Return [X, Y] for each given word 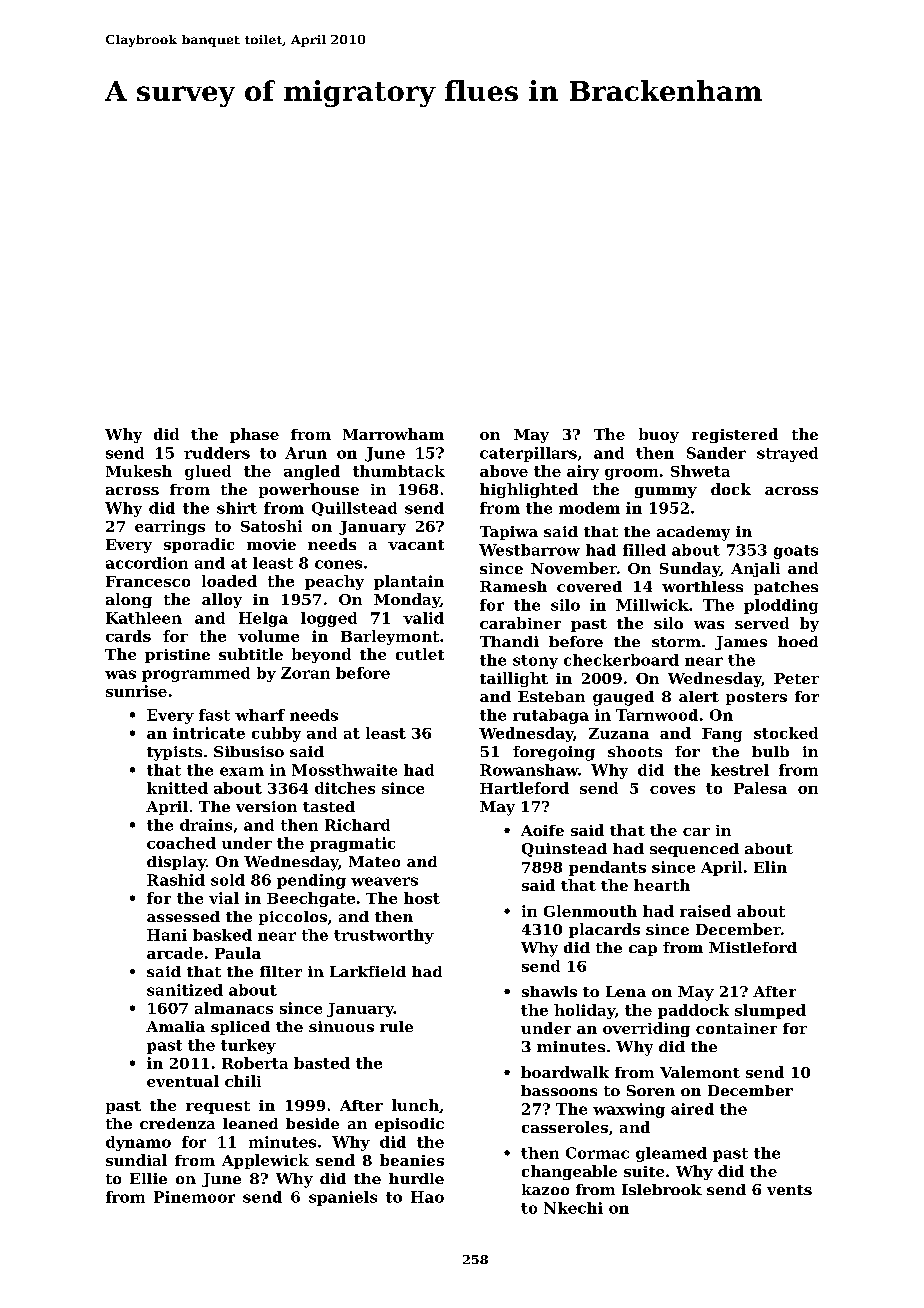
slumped [770, 1011]
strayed [787, 454]
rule [396, 1026]
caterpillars [528, 454]
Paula [238, 953]
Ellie [148, 1178]
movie [271, 544]
